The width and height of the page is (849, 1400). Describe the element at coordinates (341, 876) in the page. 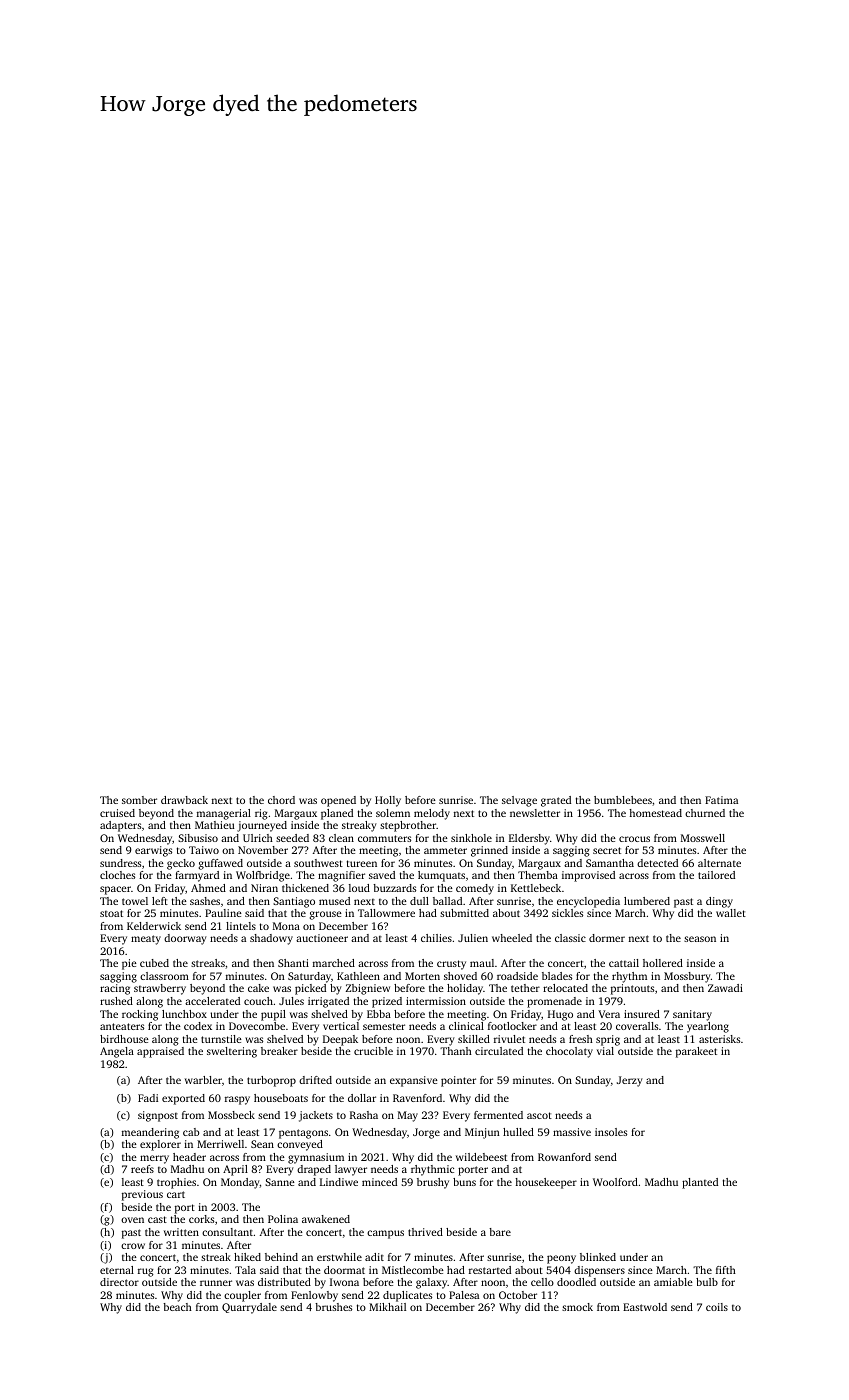

I see `magnifier` at that location.
